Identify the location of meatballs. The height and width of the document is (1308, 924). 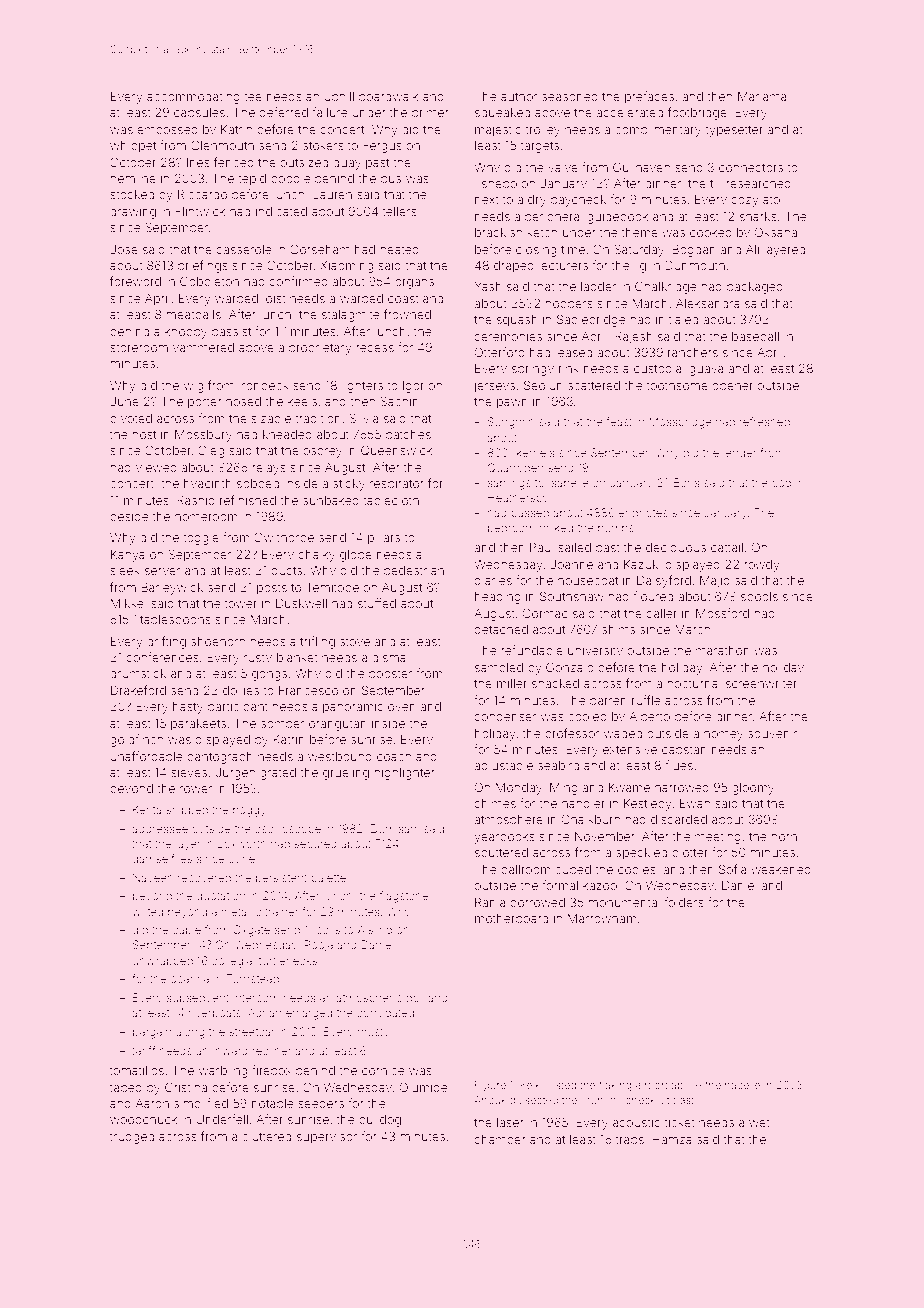
(193, 314).
